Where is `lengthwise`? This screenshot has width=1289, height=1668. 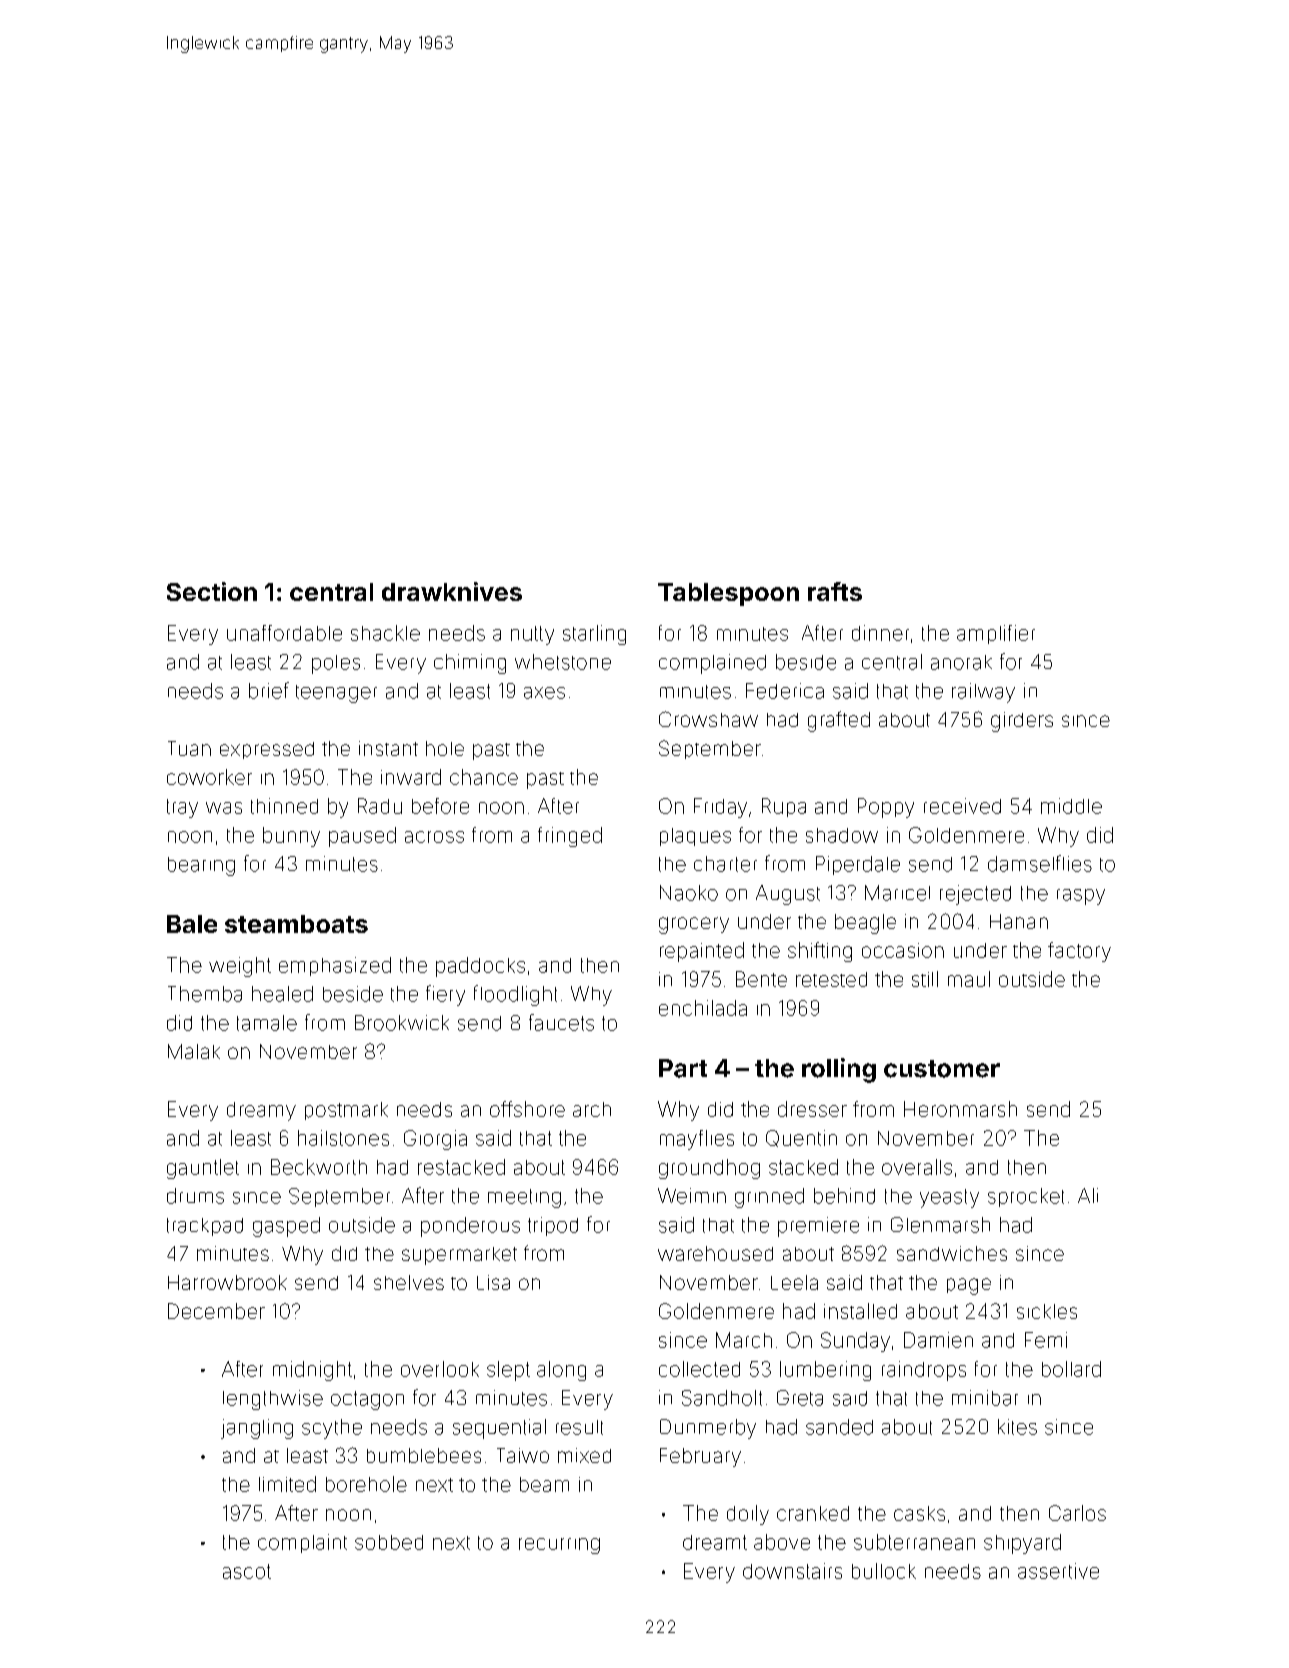
lengthwise is located at coordinates (273, 1400).
